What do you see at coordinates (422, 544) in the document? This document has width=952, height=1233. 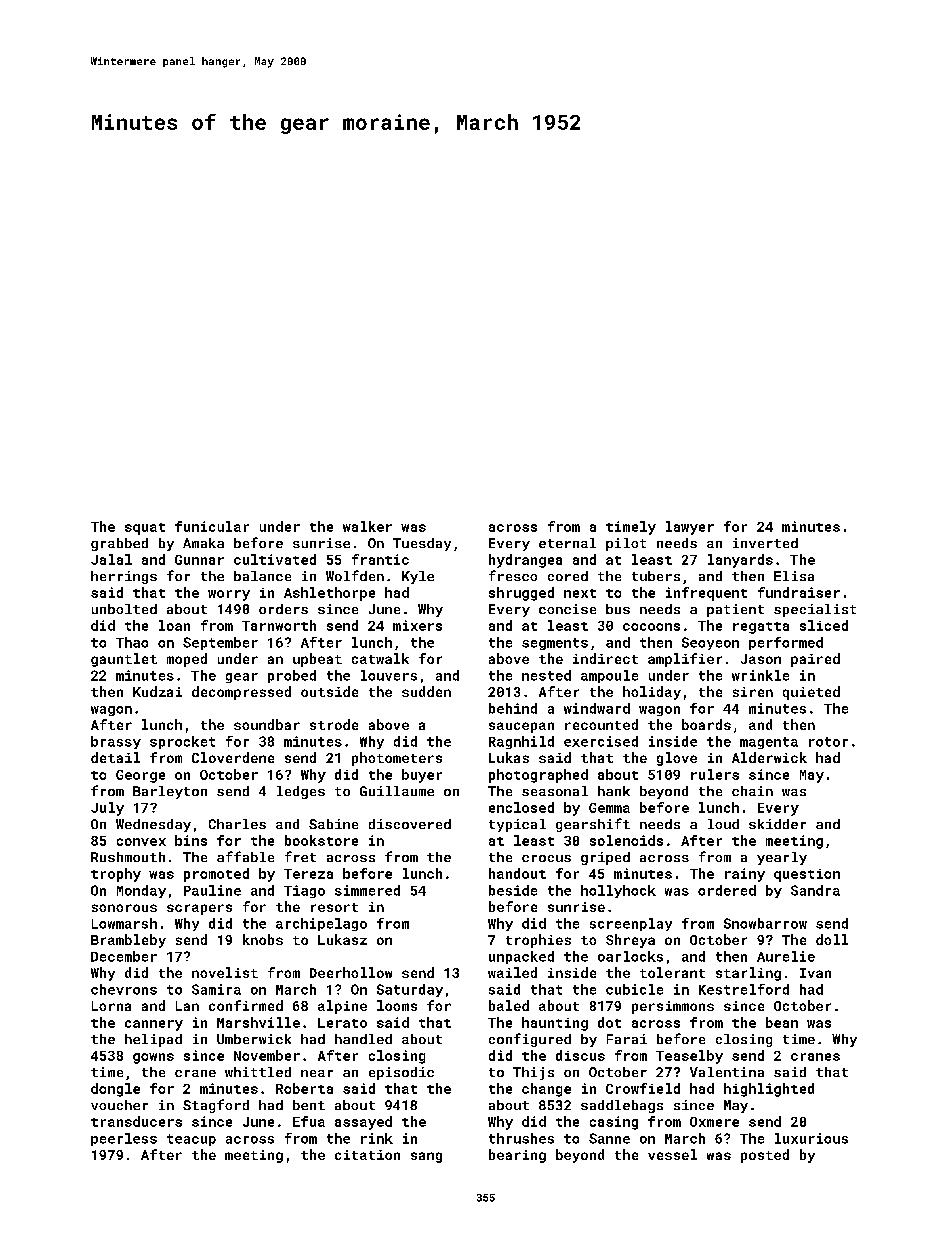 I see `Tuesday` at bounding box center [422, 544].
